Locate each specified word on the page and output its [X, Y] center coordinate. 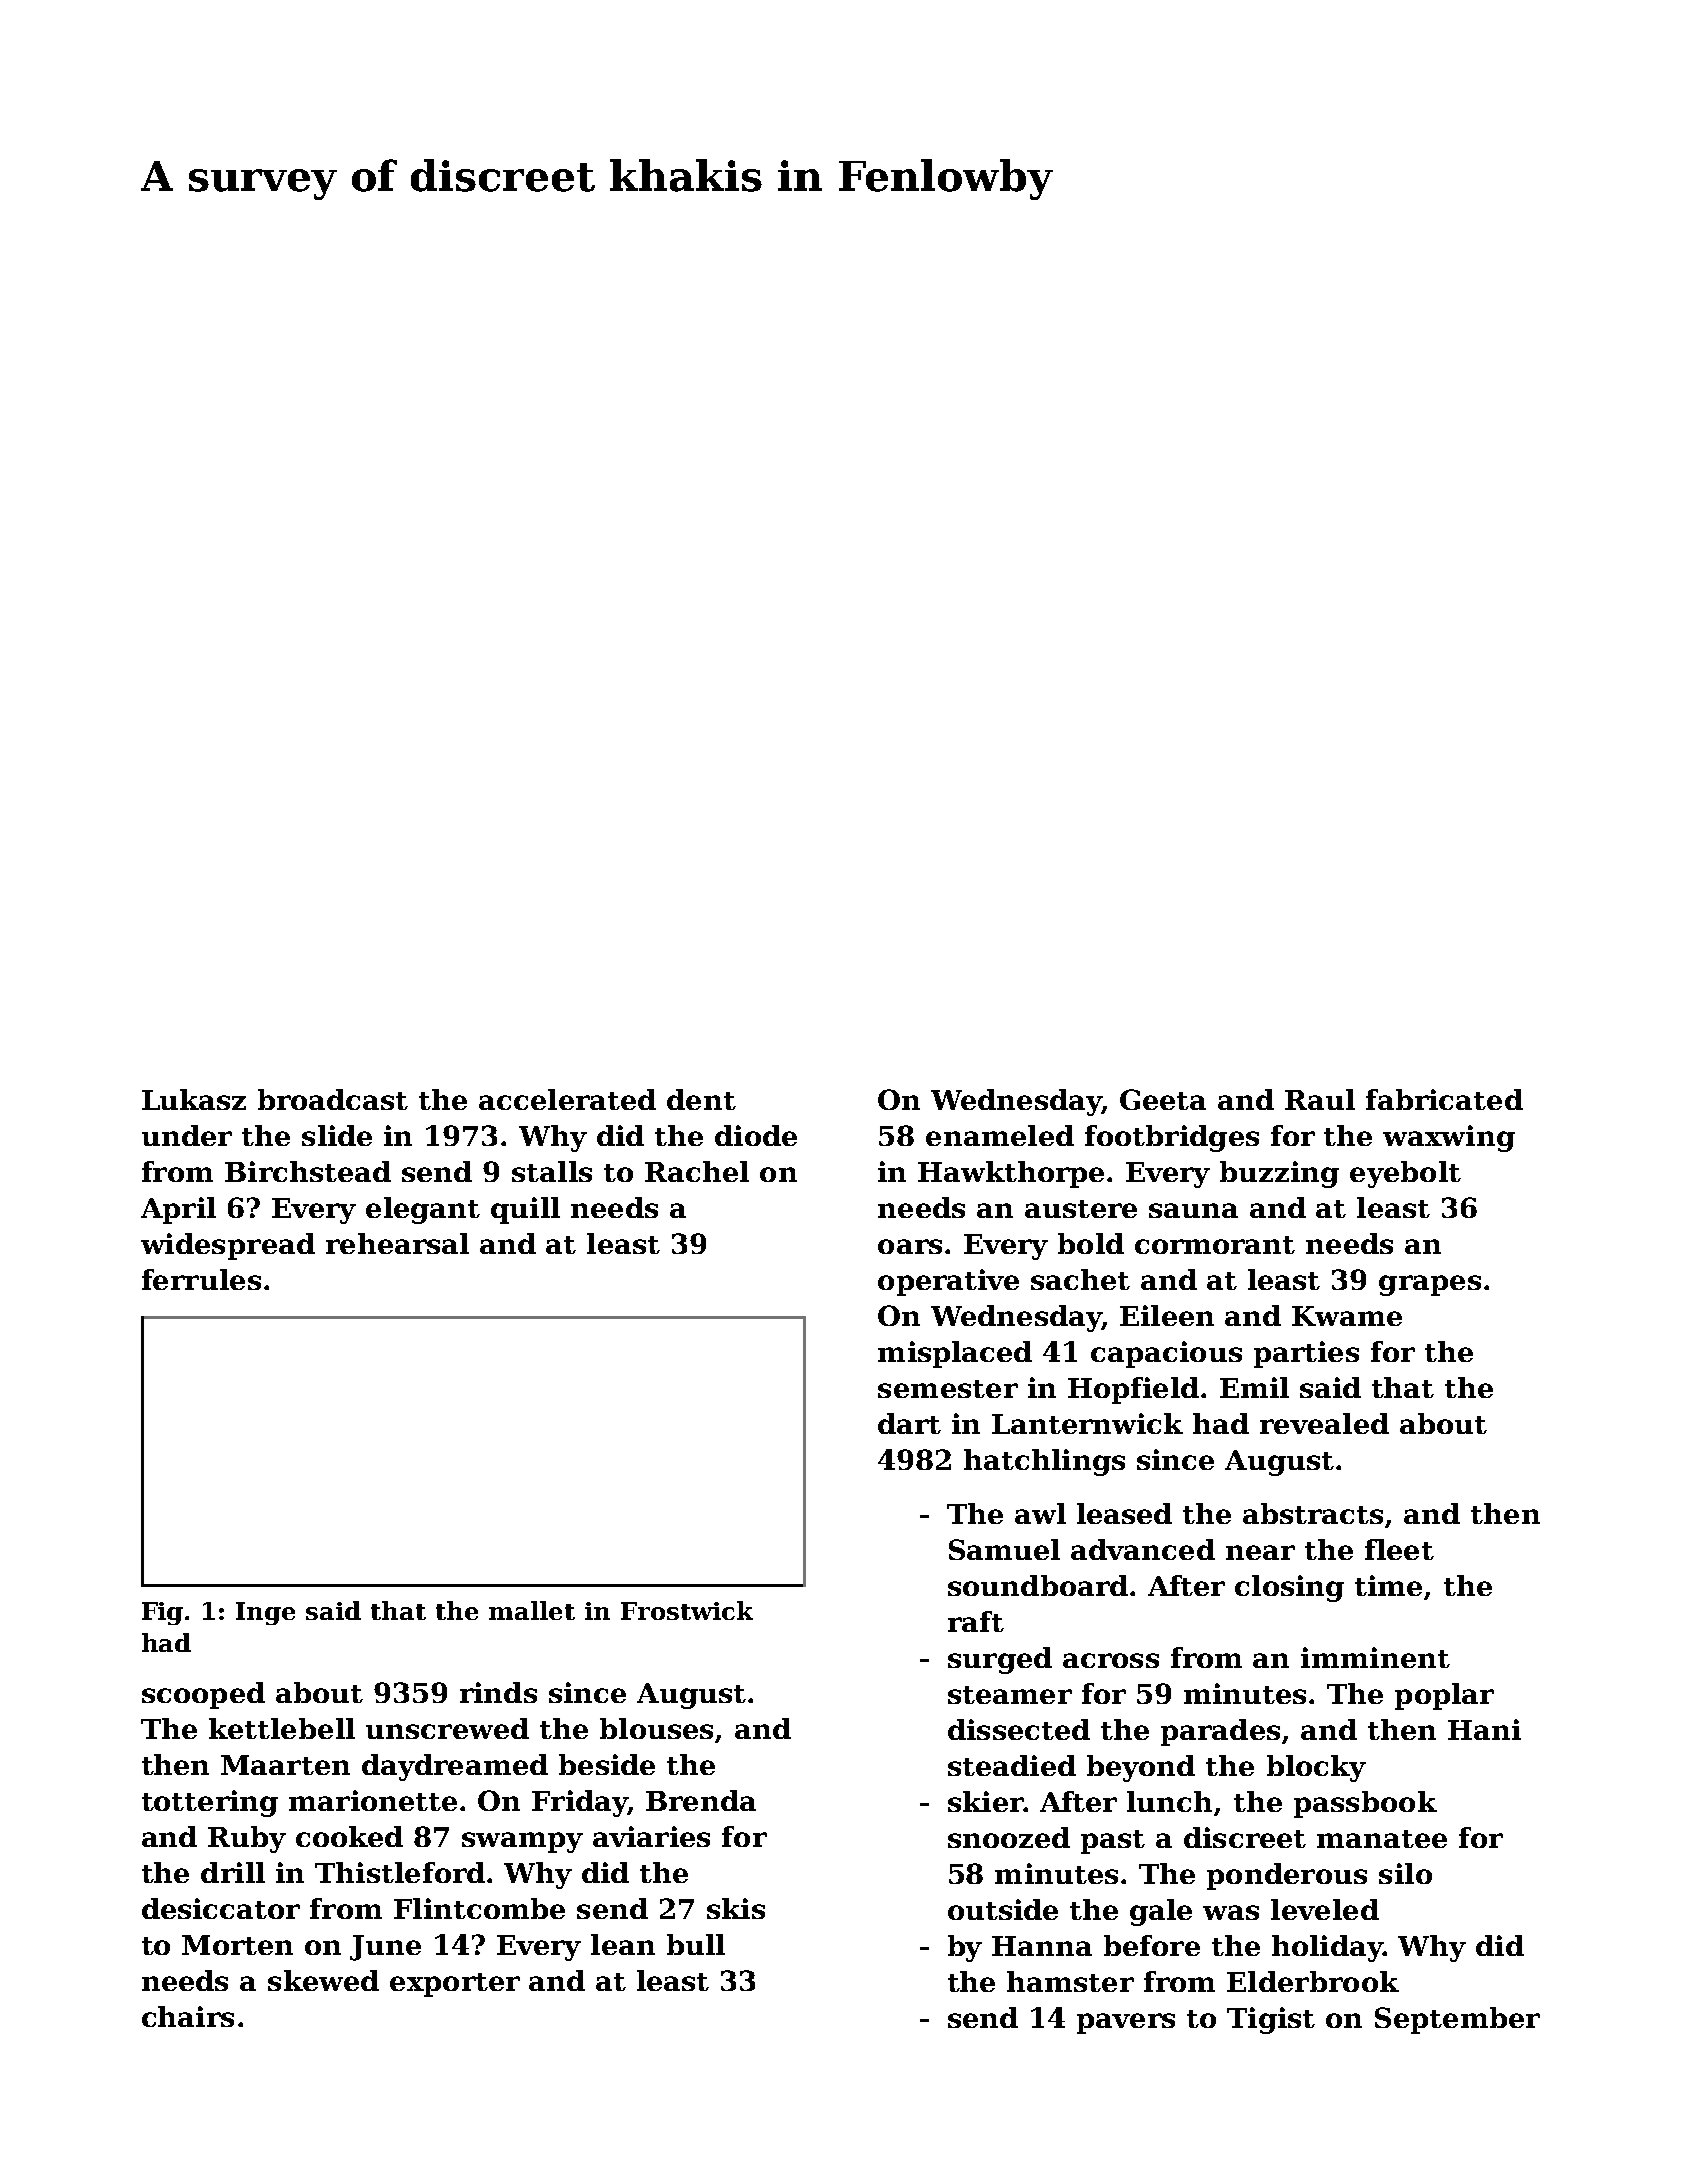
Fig [162, 1613]
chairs [188, 2016]
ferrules [201, 1279]
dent [701, 1099]
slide [337, 1135]
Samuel [1004, 1549]
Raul [1320, 1099]
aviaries [651, 1836]
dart [909, 1423]
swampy [522, 1842]
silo [1405, 1873]
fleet [1399, 1549]
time [1388, 1585]
